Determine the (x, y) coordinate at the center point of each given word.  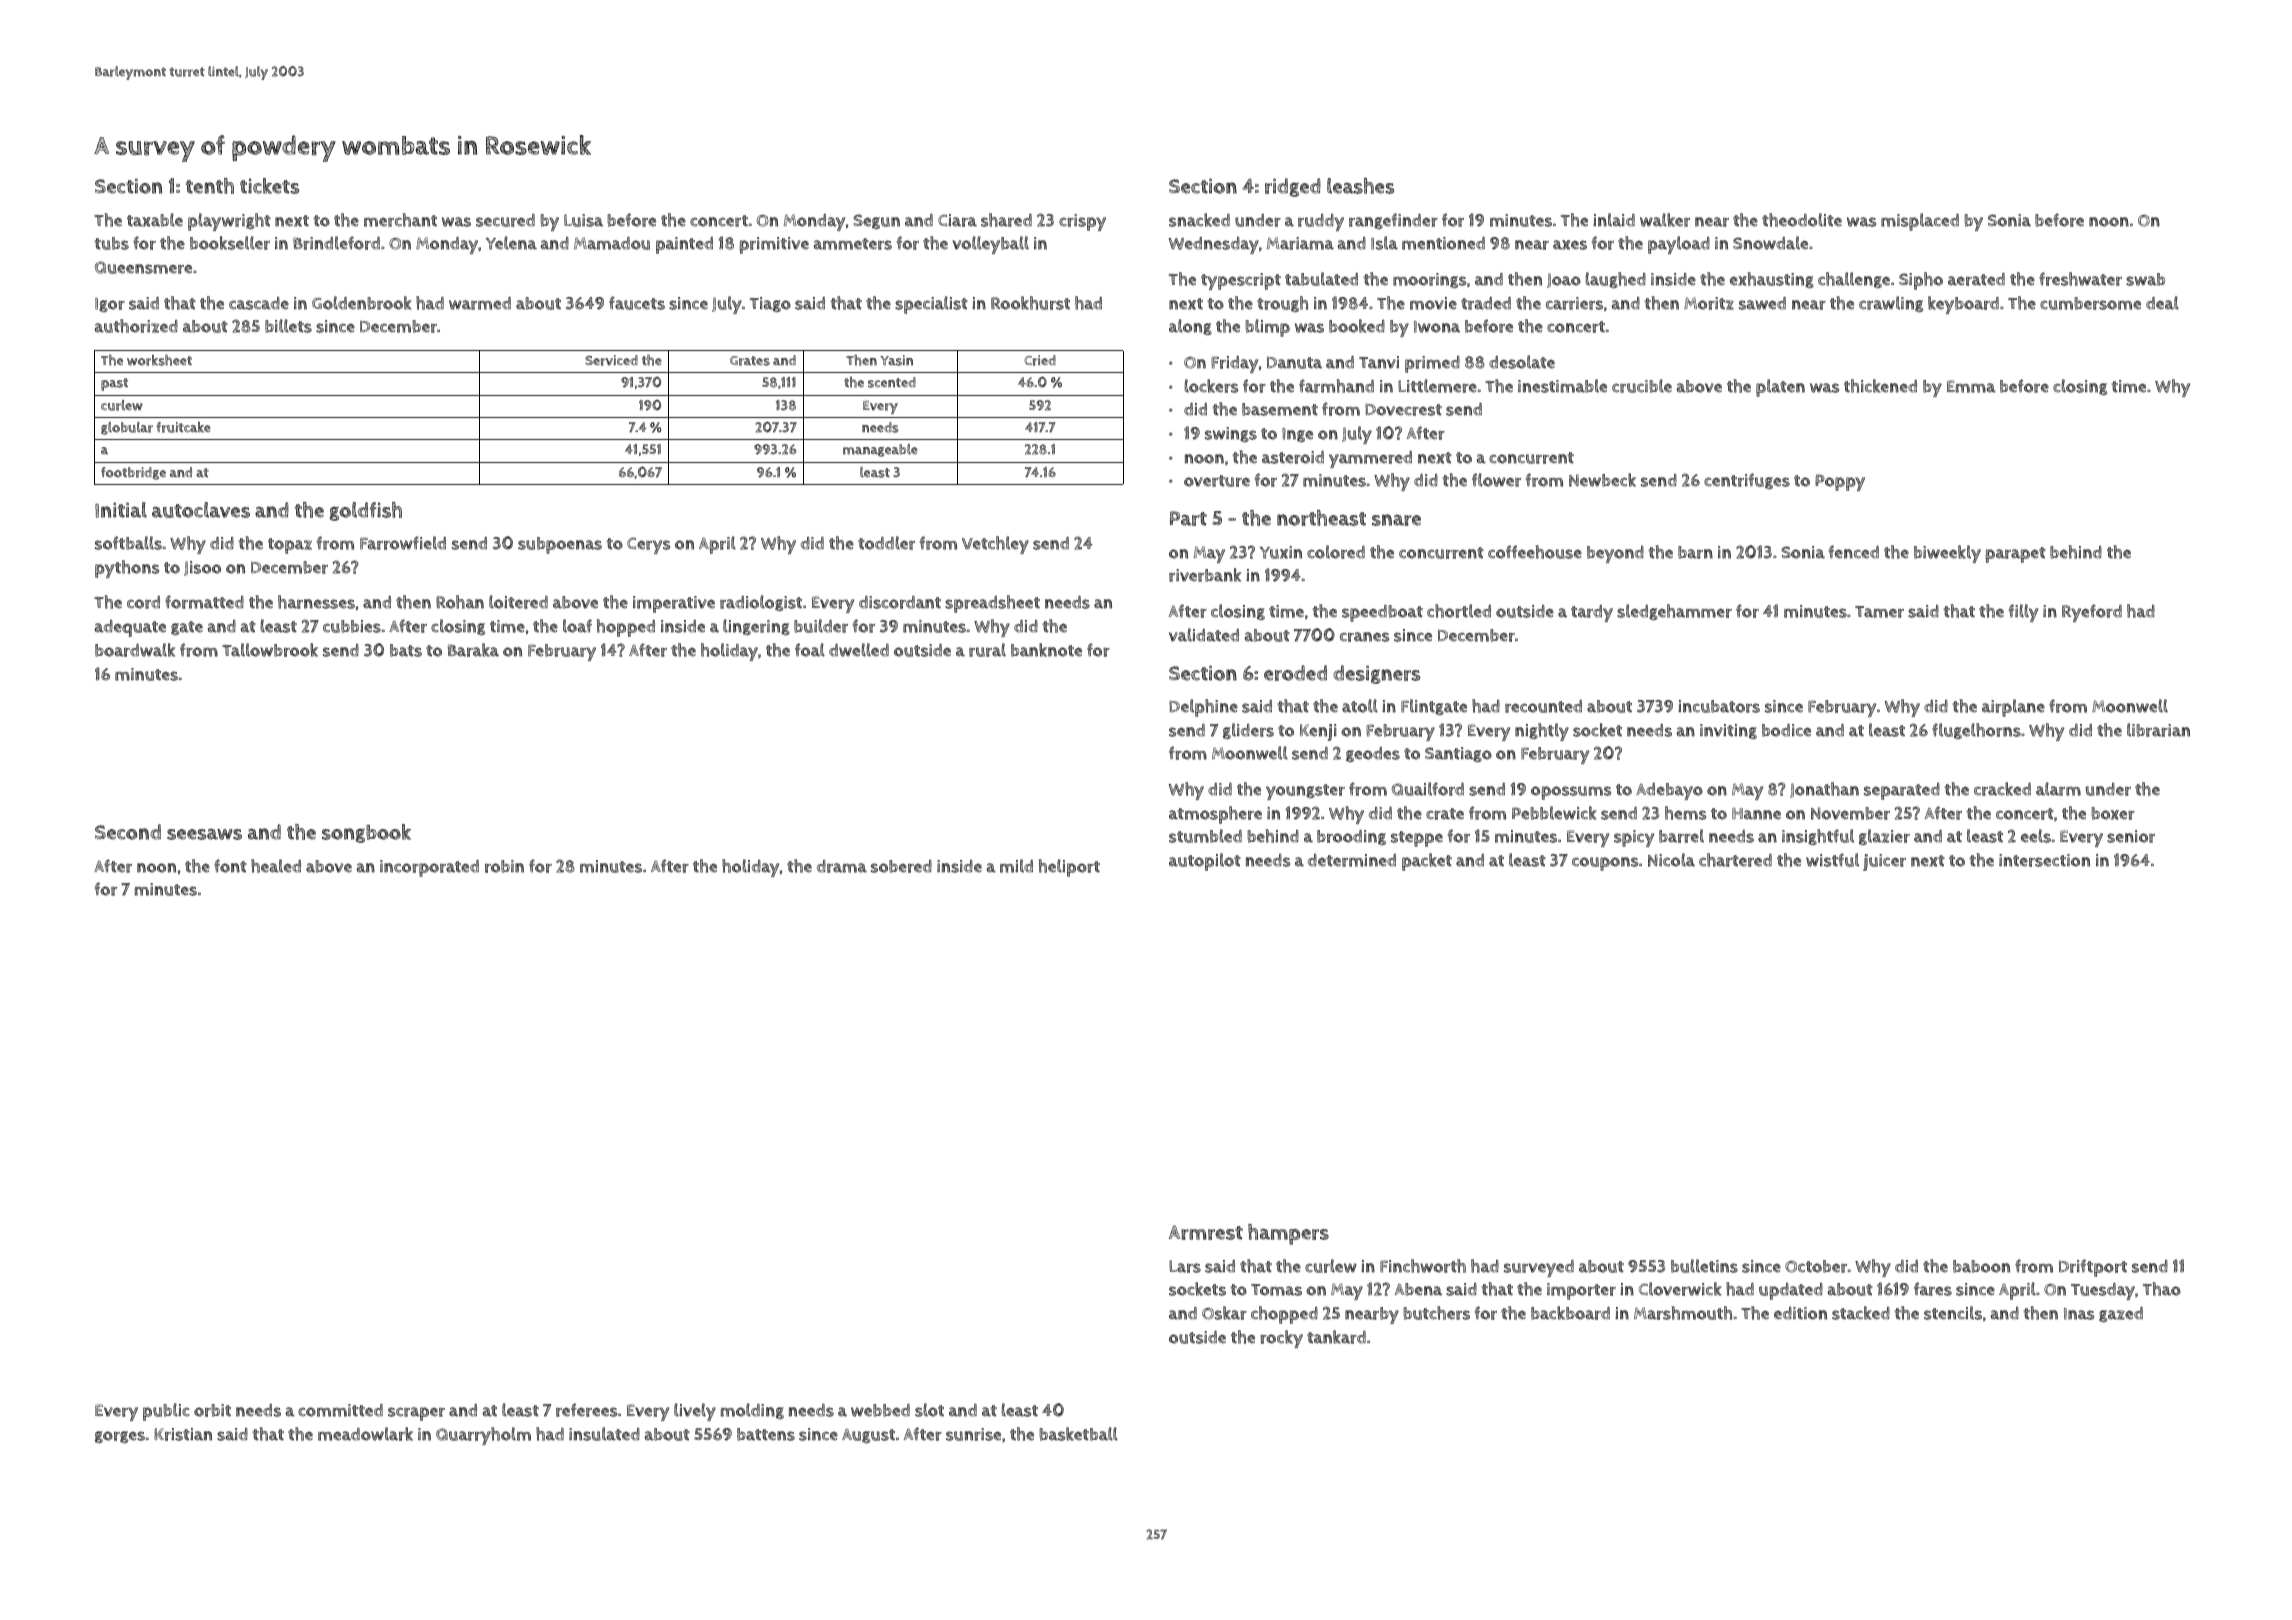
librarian (2158, 730)
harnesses (316, 602)
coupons (1605, 864)
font (230, 866)
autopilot (1205, 862)
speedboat (1382, 613)
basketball (1078, 1434)
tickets (269, 186)
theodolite (1802, 220)
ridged (1293, 187)
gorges (120, 1437)
